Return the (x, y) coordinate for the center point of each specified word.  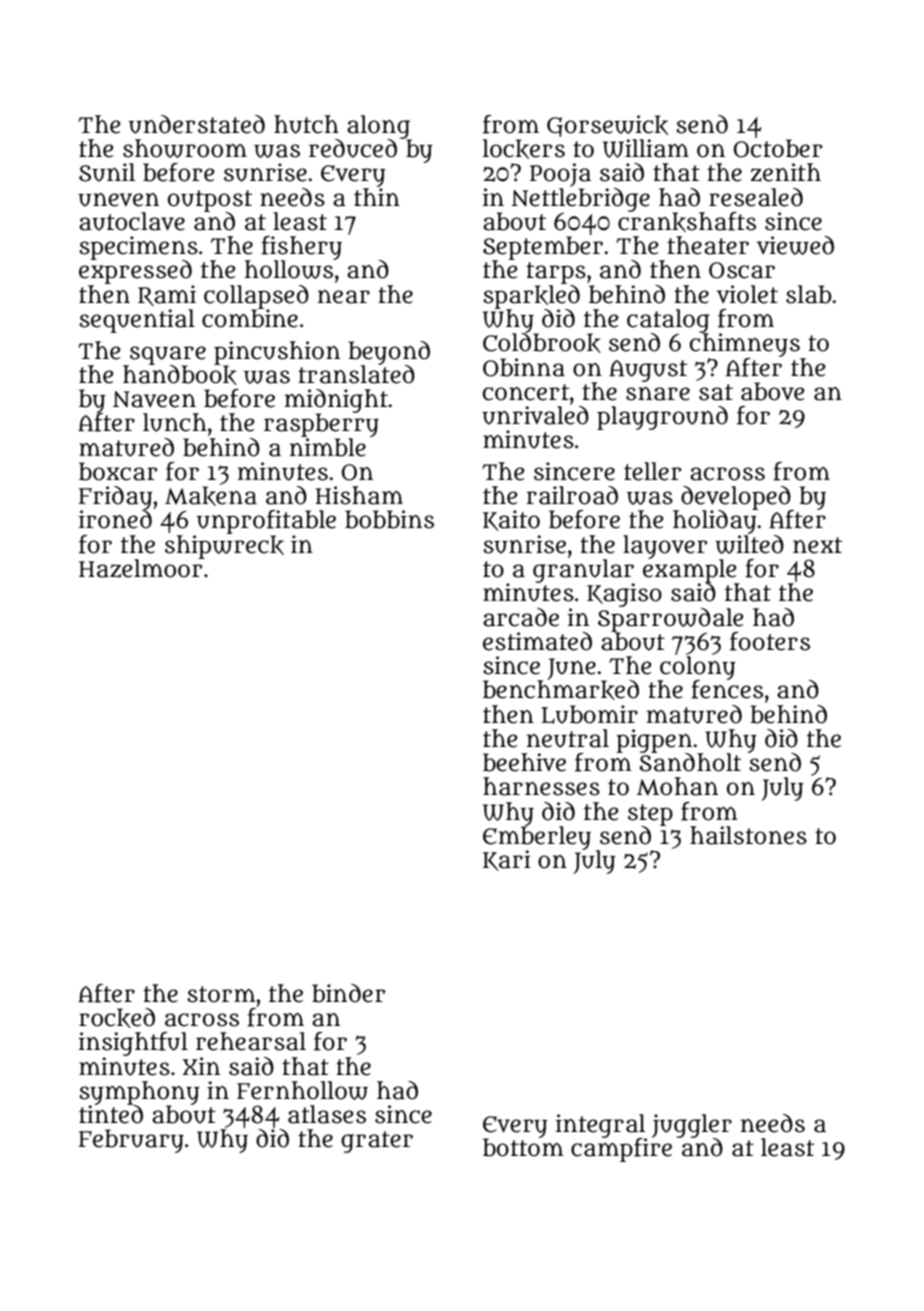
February (131, 1141)
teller (653, 471)
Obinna (524, 367)
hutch (306, 124)
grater (377, 1142)
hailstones (748, 835)
